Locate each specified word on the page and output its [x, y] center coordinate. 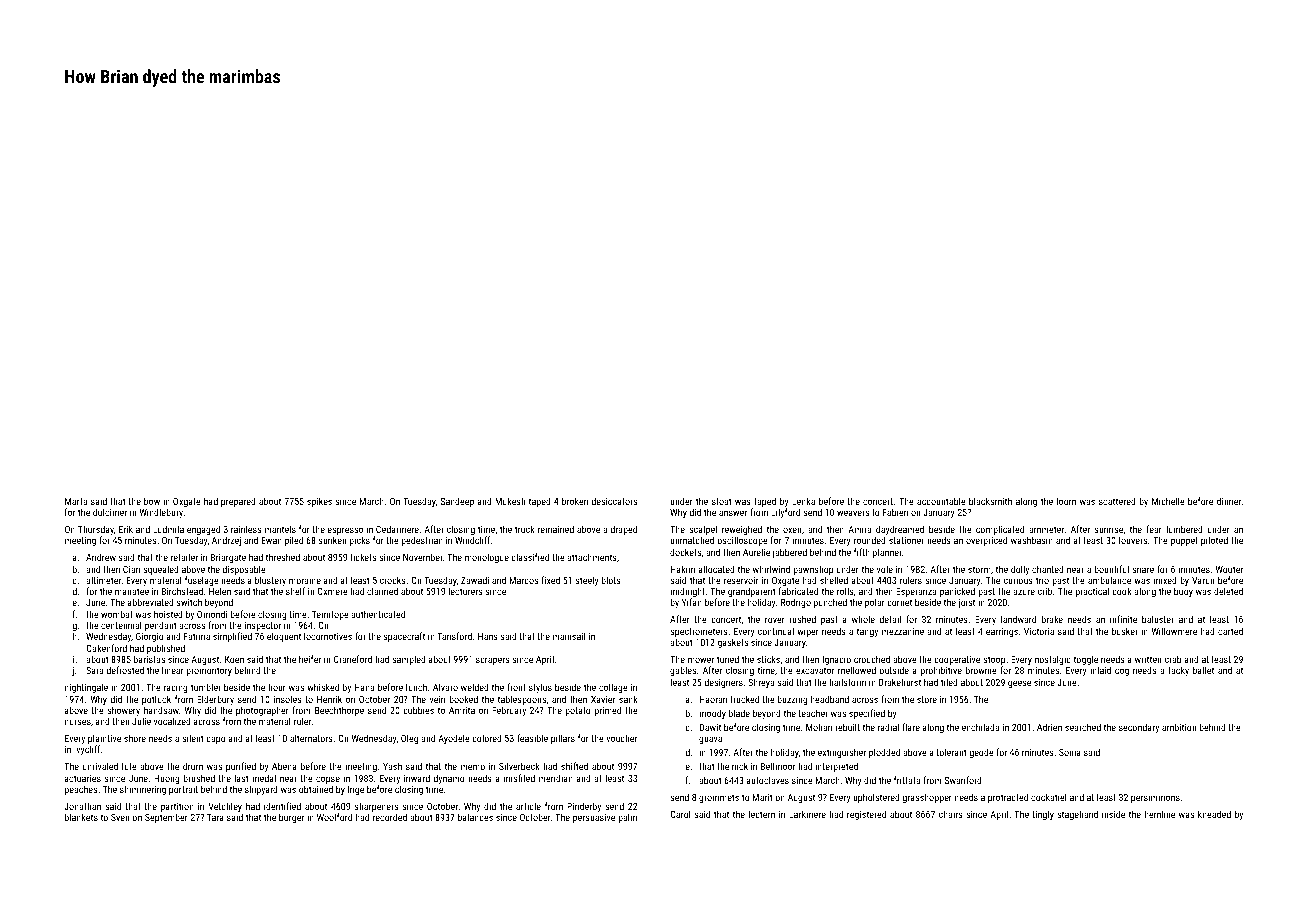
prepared [238, 502]
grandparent [752, 593]
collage [613, 688]
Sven [120, 817]
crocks [393, 580]
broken [575, 501]
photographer [262, 711]
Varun [1203, 580]
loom [1066, 501]
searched [1083, 727]
